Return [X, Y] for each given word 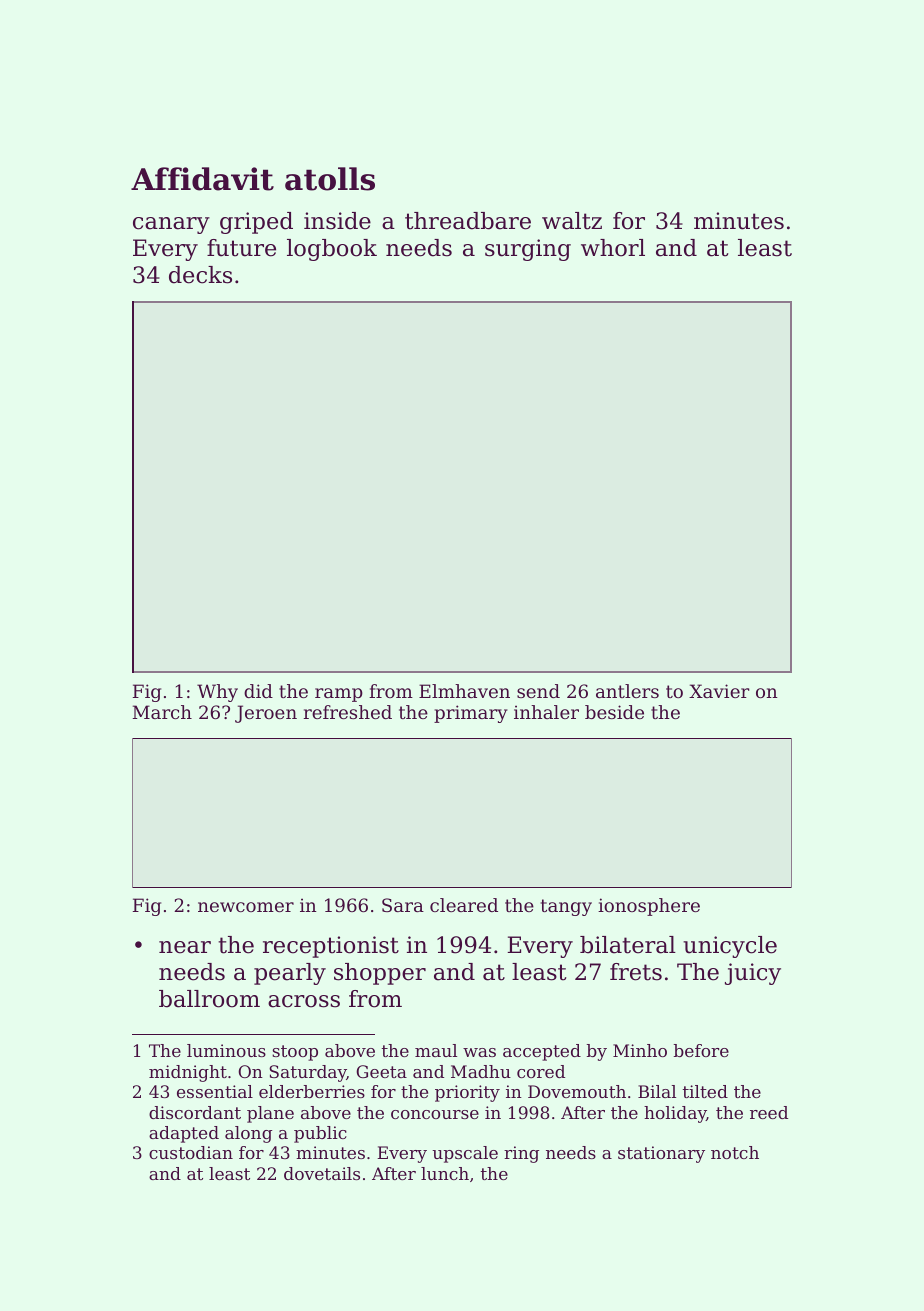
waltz [572, 221]
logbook [332, 250]
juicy [753, 974]
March [162, 712]
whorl [613, 248]
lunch [445, 1173]
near [185, 947]
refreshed [348, 712]
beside [614, 712]
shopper [380, 974]
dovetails [322, 1173]
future [241, 248]
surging [528, 250]
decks [200, 275]
